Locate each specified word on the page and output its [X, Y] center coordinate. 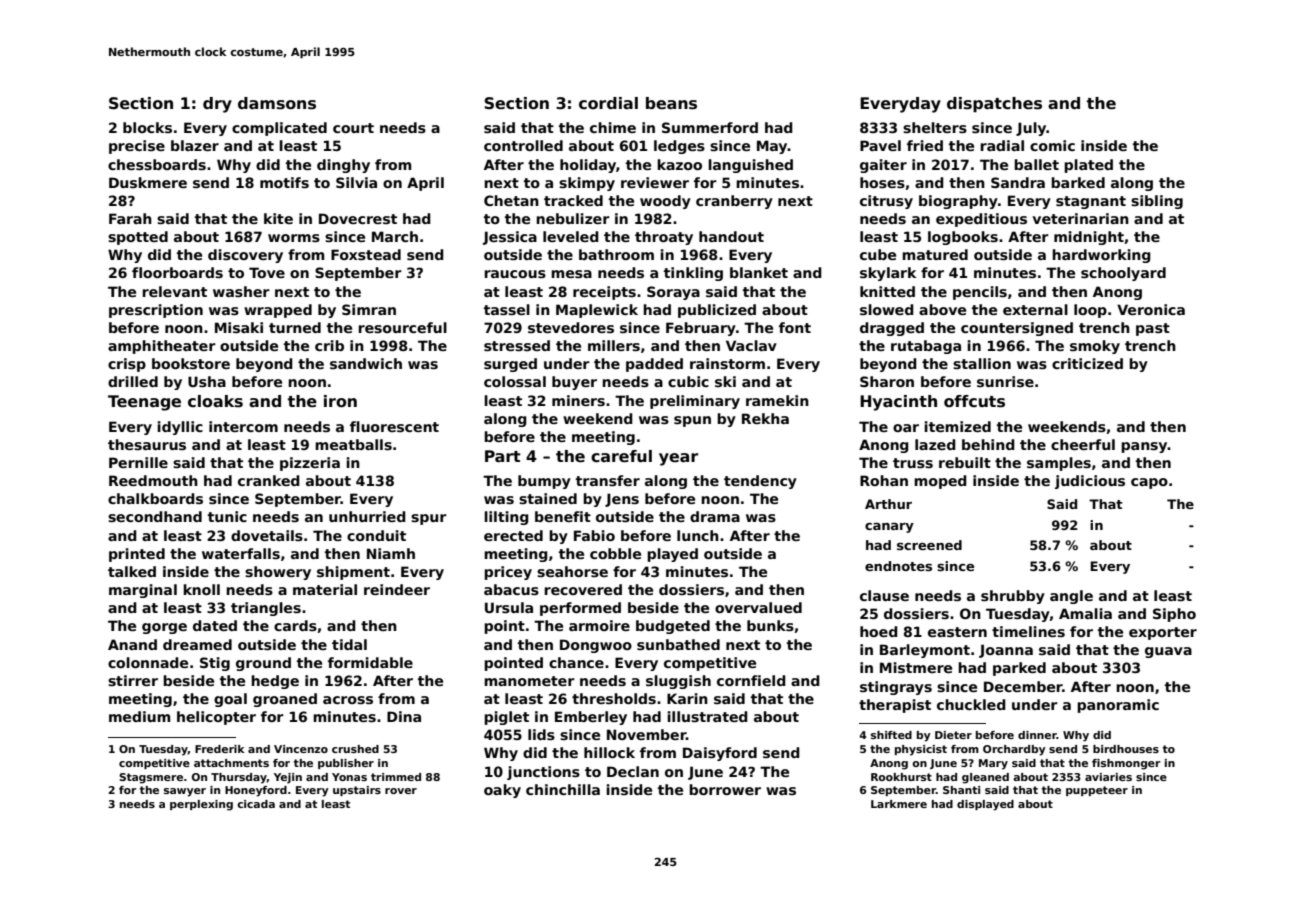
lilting [506, 518]
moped [940, 482]
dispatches [994, 104]
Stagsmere [151, 778]
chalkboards [155, 498]
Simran [369, 309]
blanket [759, 272]
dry [217, 105]
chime [613, 127]
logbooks [963, 238]
